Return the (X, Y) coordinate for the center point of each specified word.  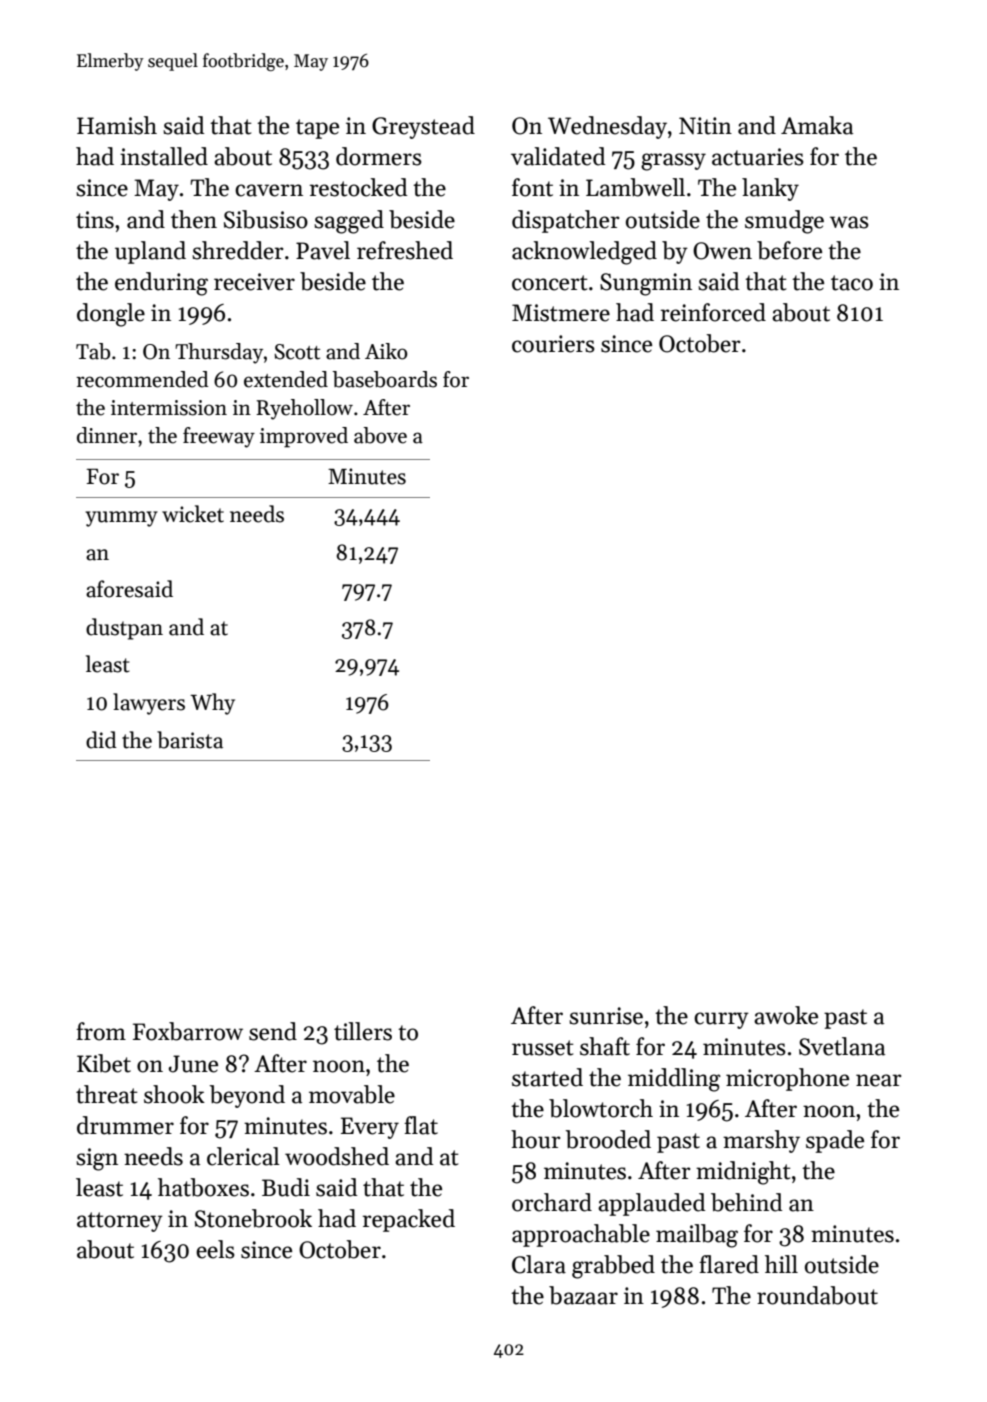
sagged (349, 222)
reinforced (713, 312)
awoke (786, 1015)
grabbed (613, 1267)
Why (212, 704)
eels (215, 1249)
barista (190, 740)
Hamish (117, 125)
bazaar (583, 1295)
